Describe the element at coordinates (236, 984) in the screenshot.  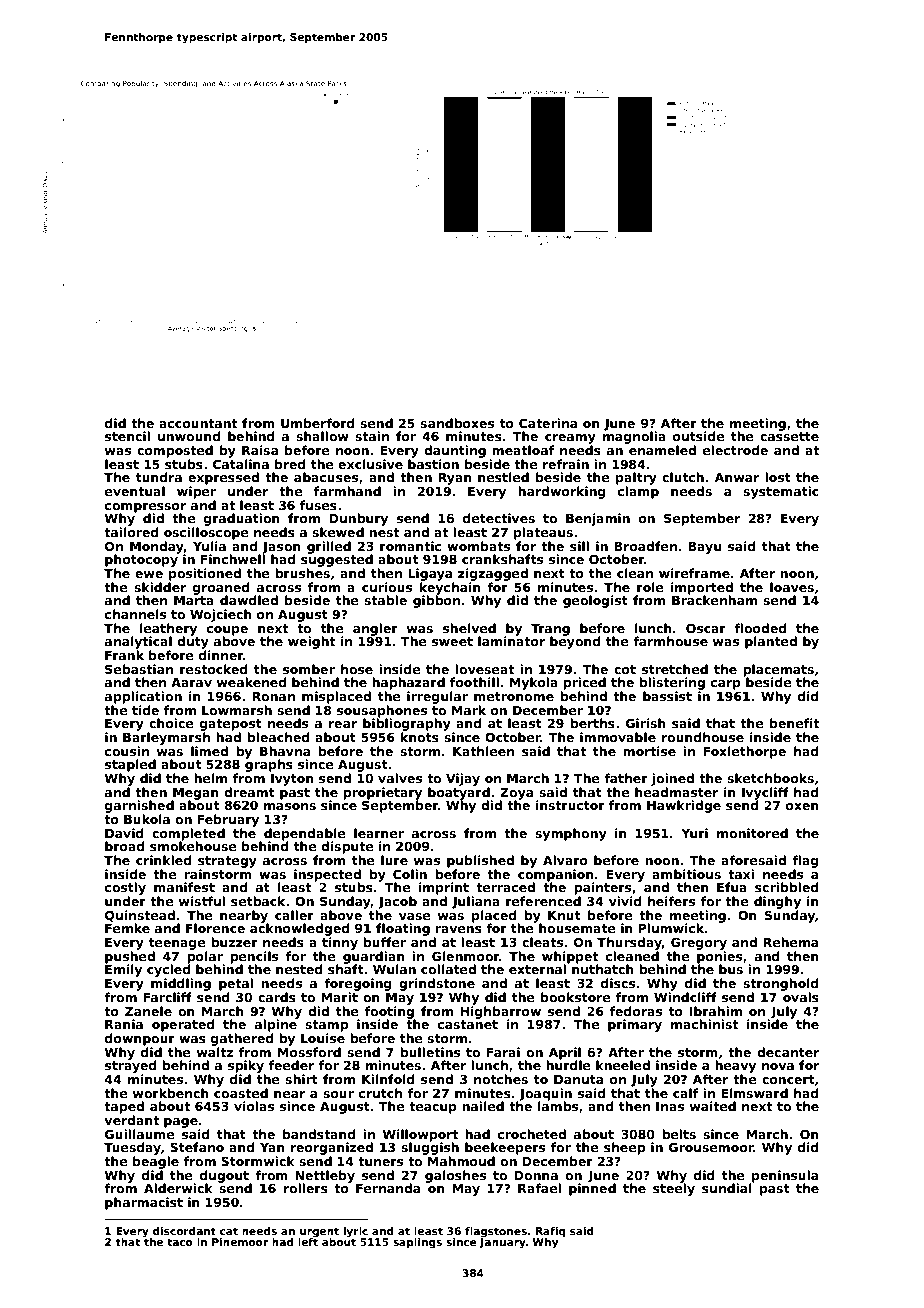
I see `petal` at that location.
